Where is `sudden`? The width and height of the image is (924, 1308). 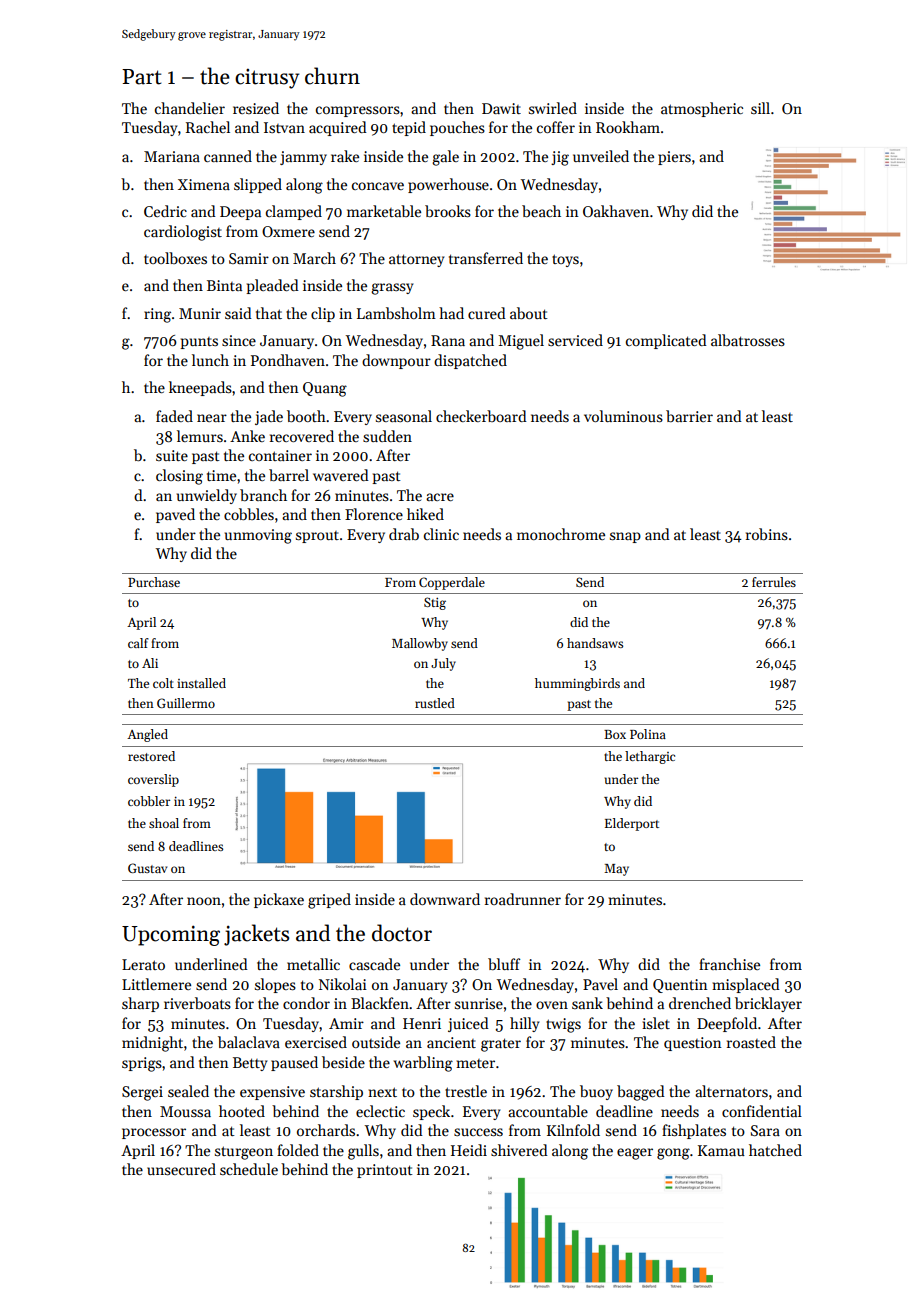
sudden is located at coordinates (387, 436).
